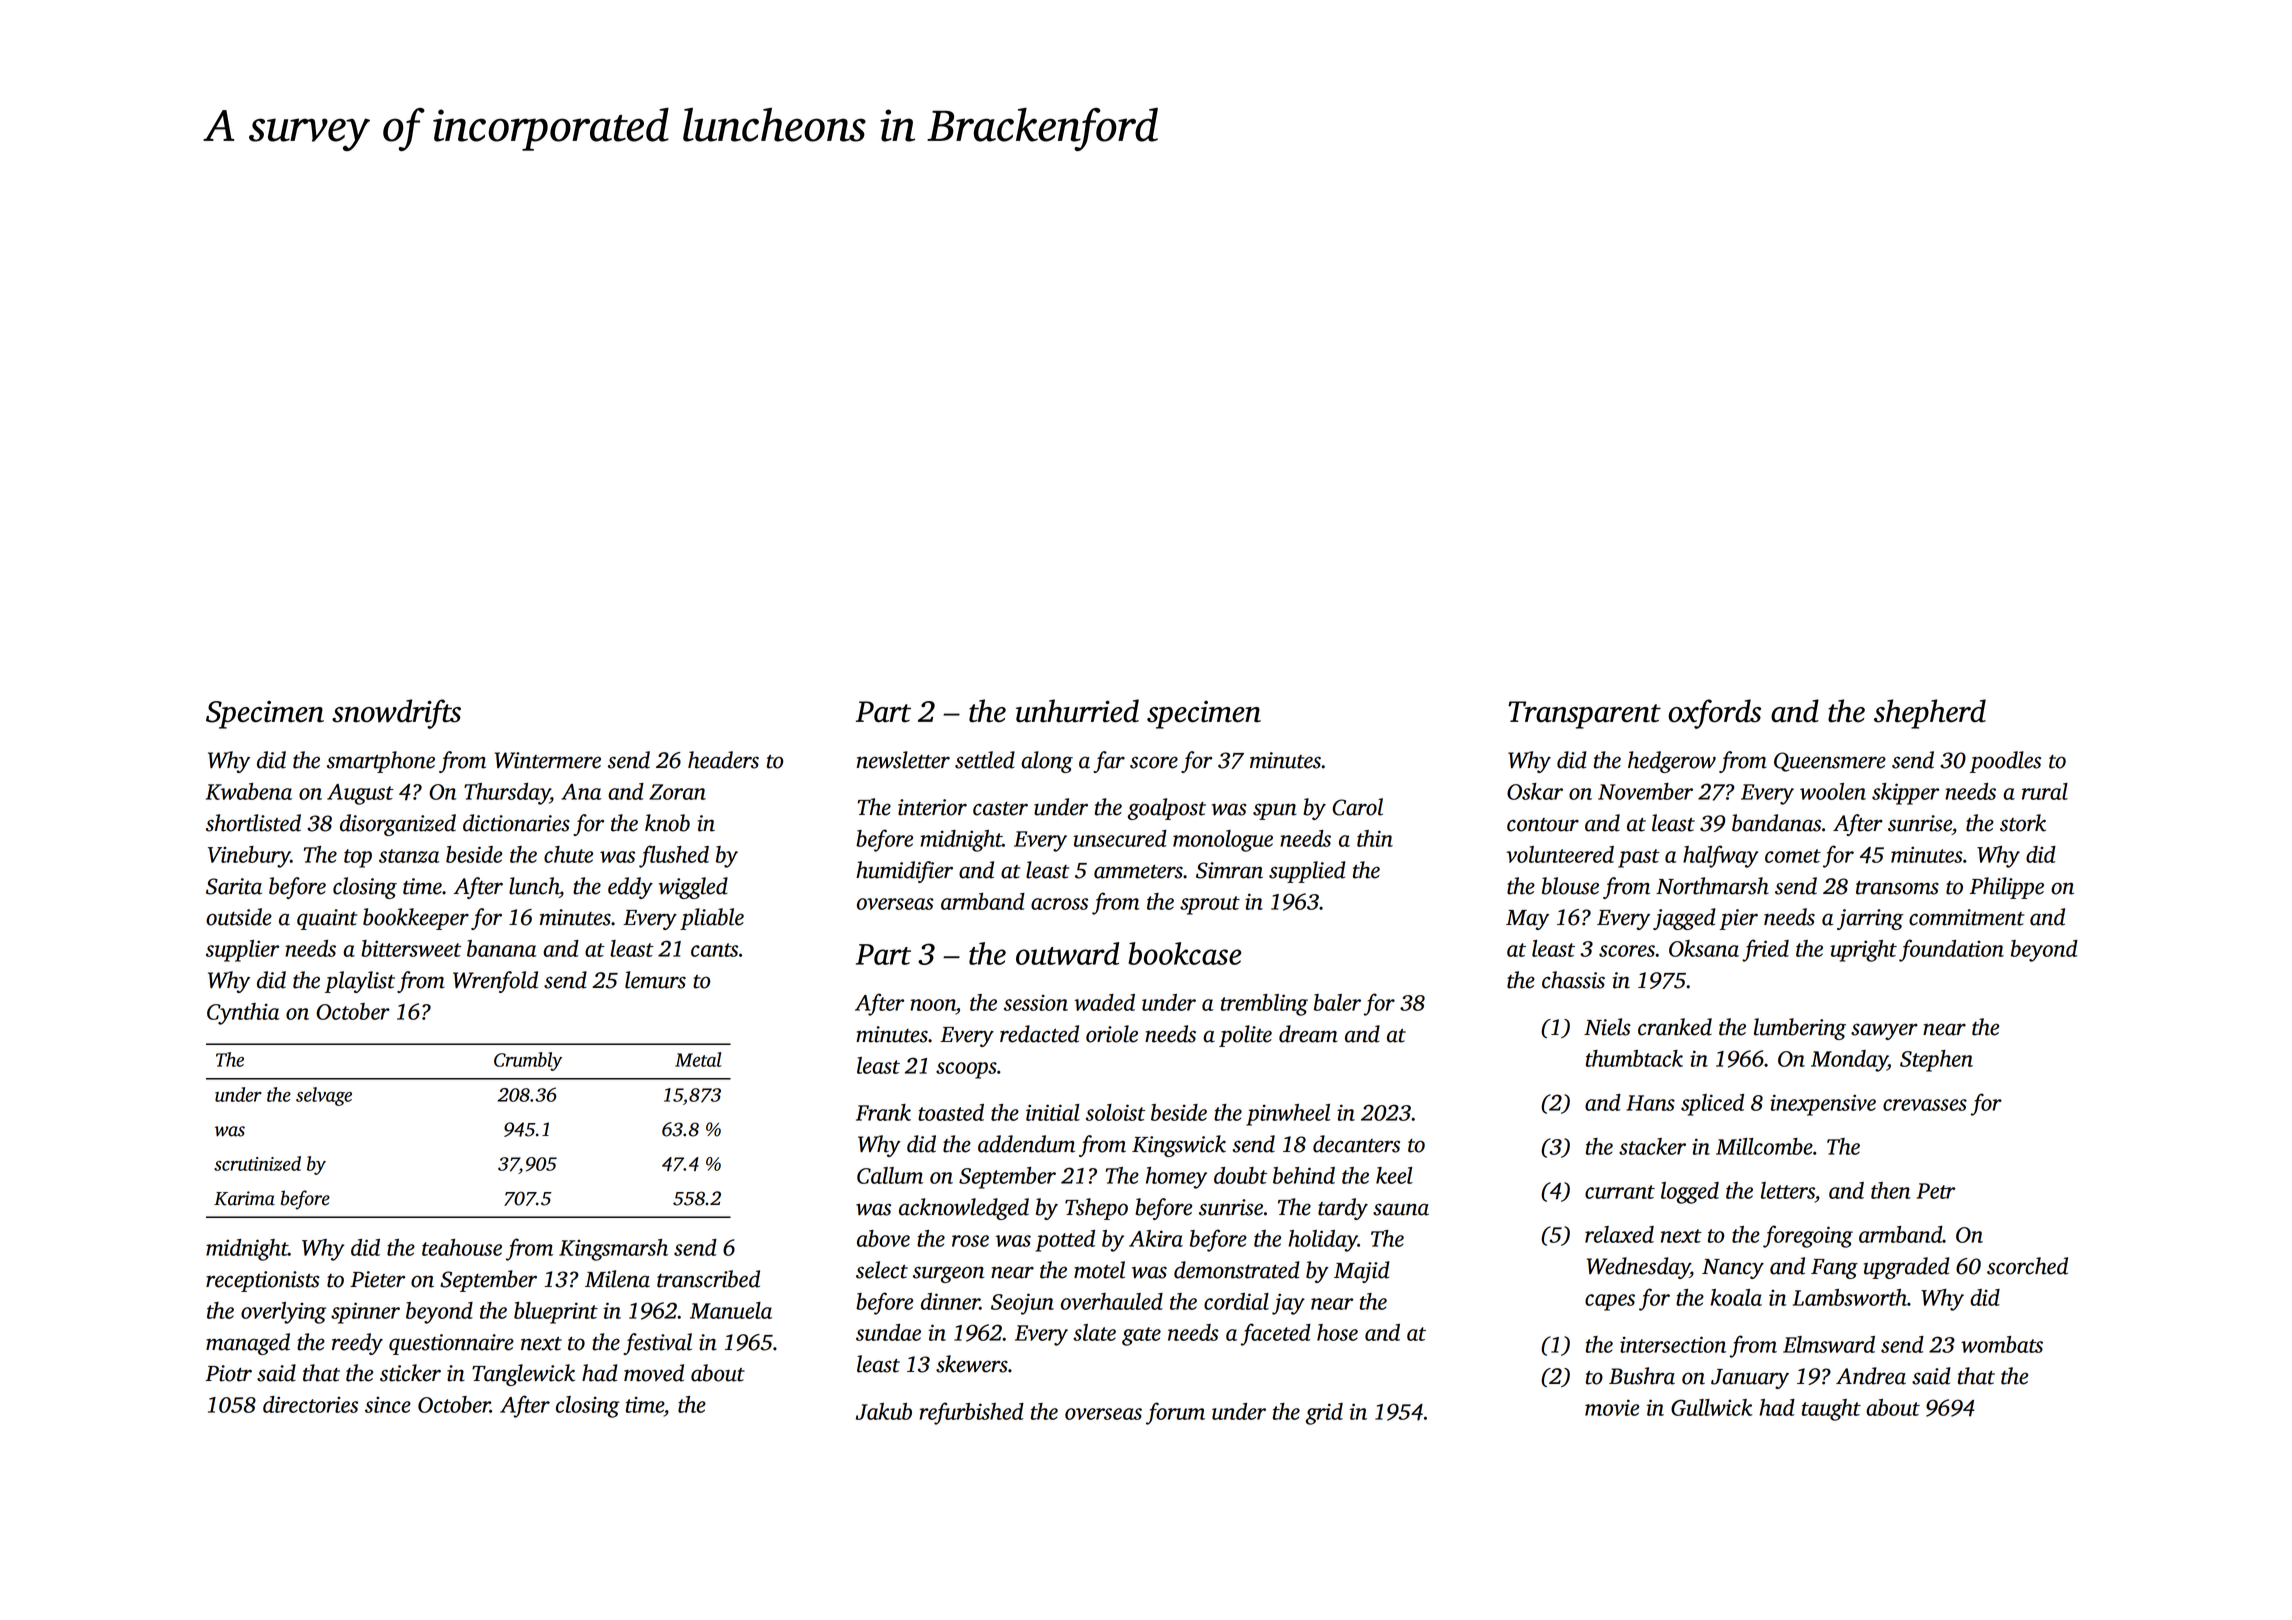 The height and width of the image is (1620, 2292). What do you see at coordinates (1638, 1268) in the image?
I see `Wednesday` at bounding box center [1638, 1268].
